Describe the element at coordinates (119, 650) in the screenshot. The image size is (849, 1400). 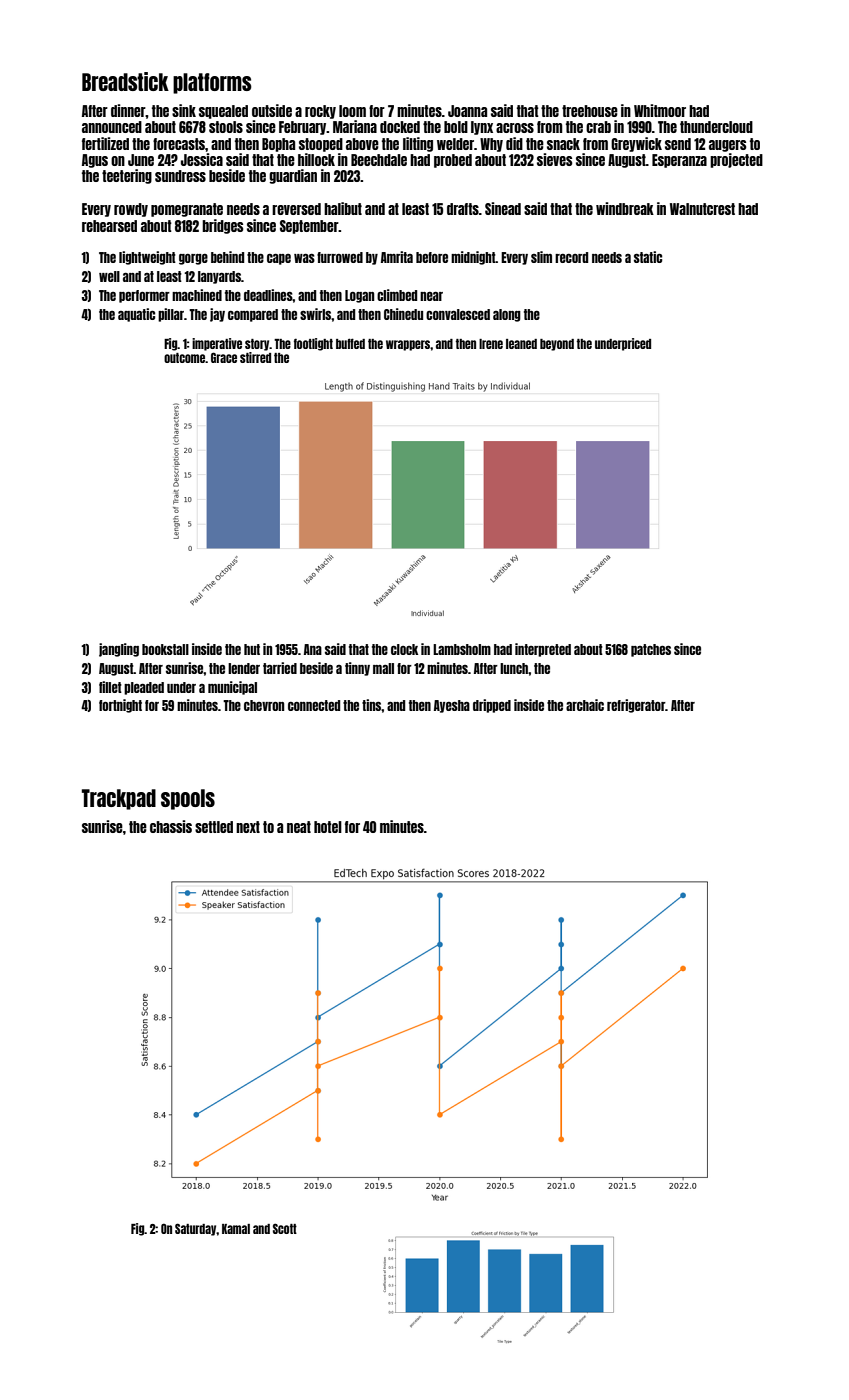
I see `jangling` at that location.
